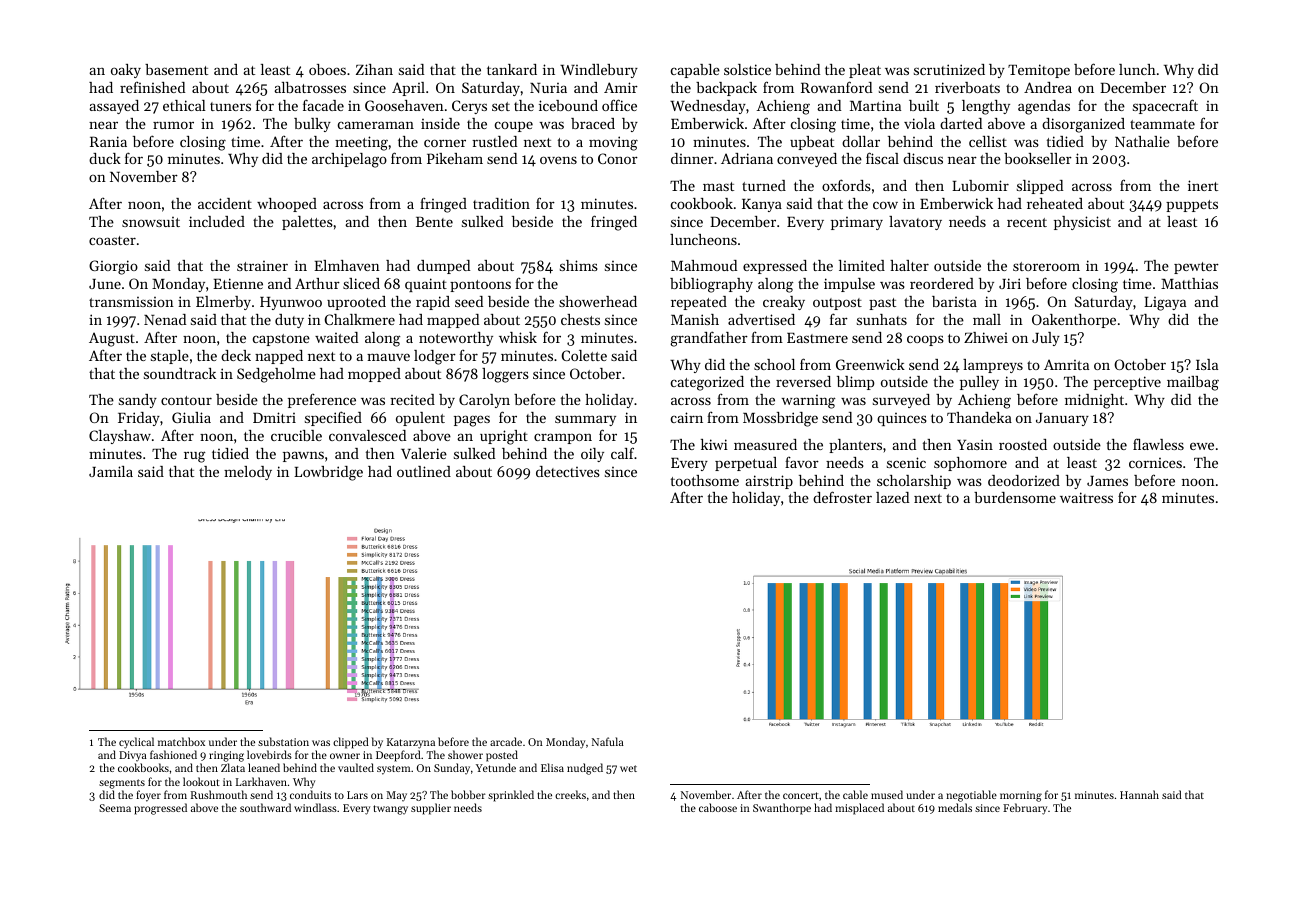 This page has width=1308, height=924. What do you see at coordinates (1139, 794) in the page?
I see `Hannah` at bounding box center [1139, 794].
